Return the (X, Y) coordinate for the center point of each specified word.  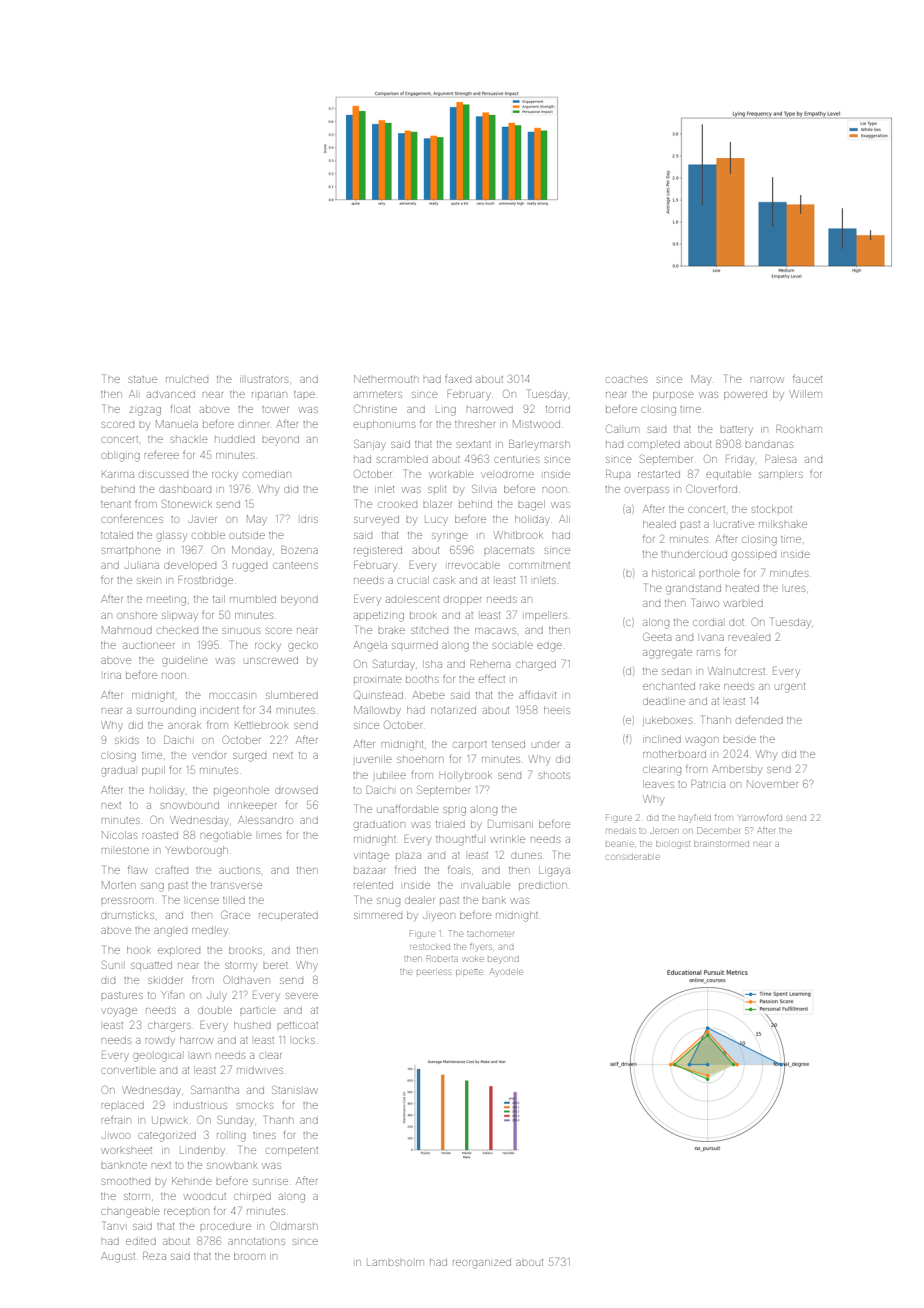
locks (304, 1040)
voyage (119, 1012)
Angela (370, 646)
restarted (659, 474)
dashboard (185, 490)
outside (247, 535)
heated (742, 588)
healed (659, 524)
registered (378, 552)
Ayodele (506, 972)
